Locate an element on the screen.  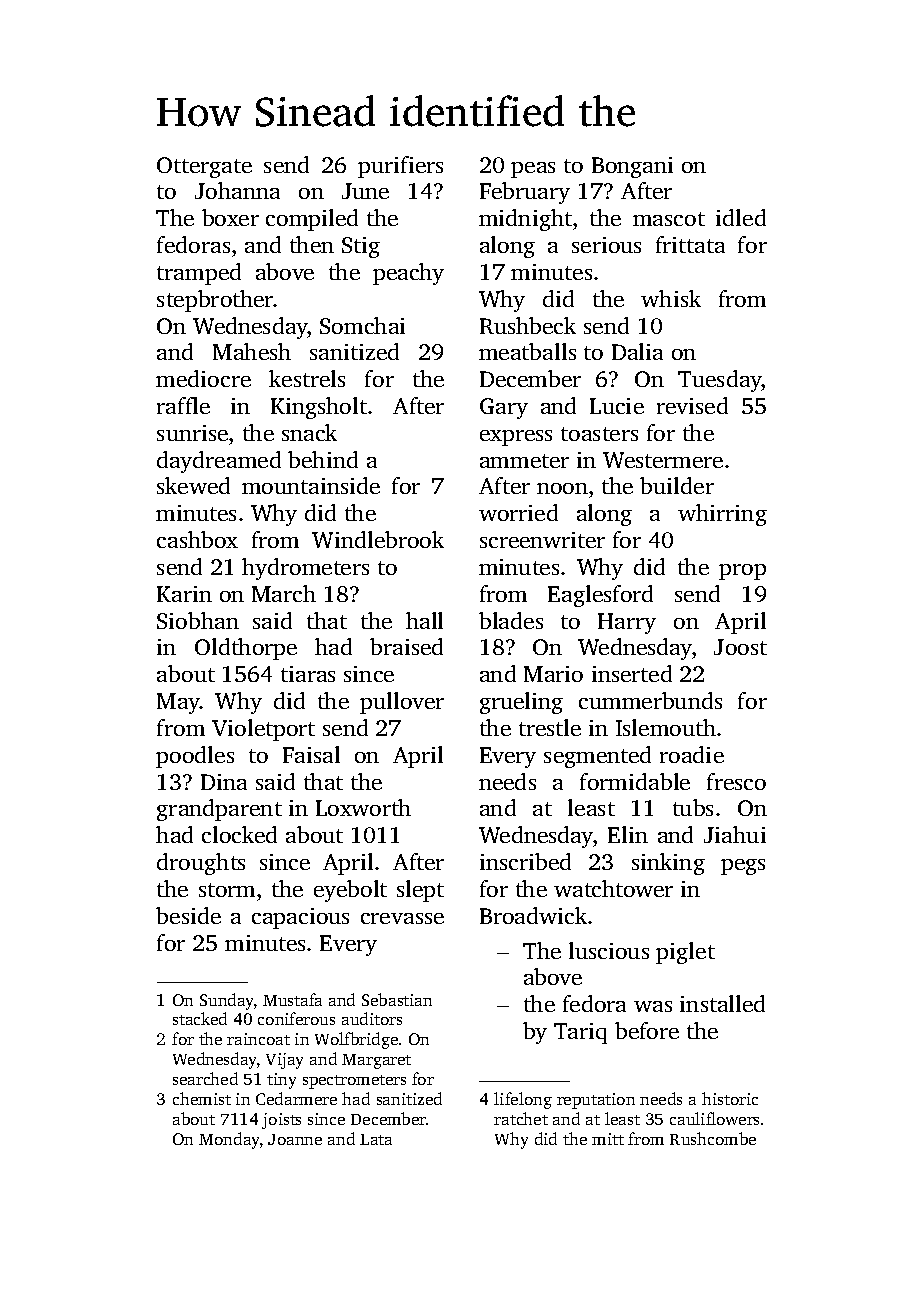
revised is located at coordinates (692, 405).
